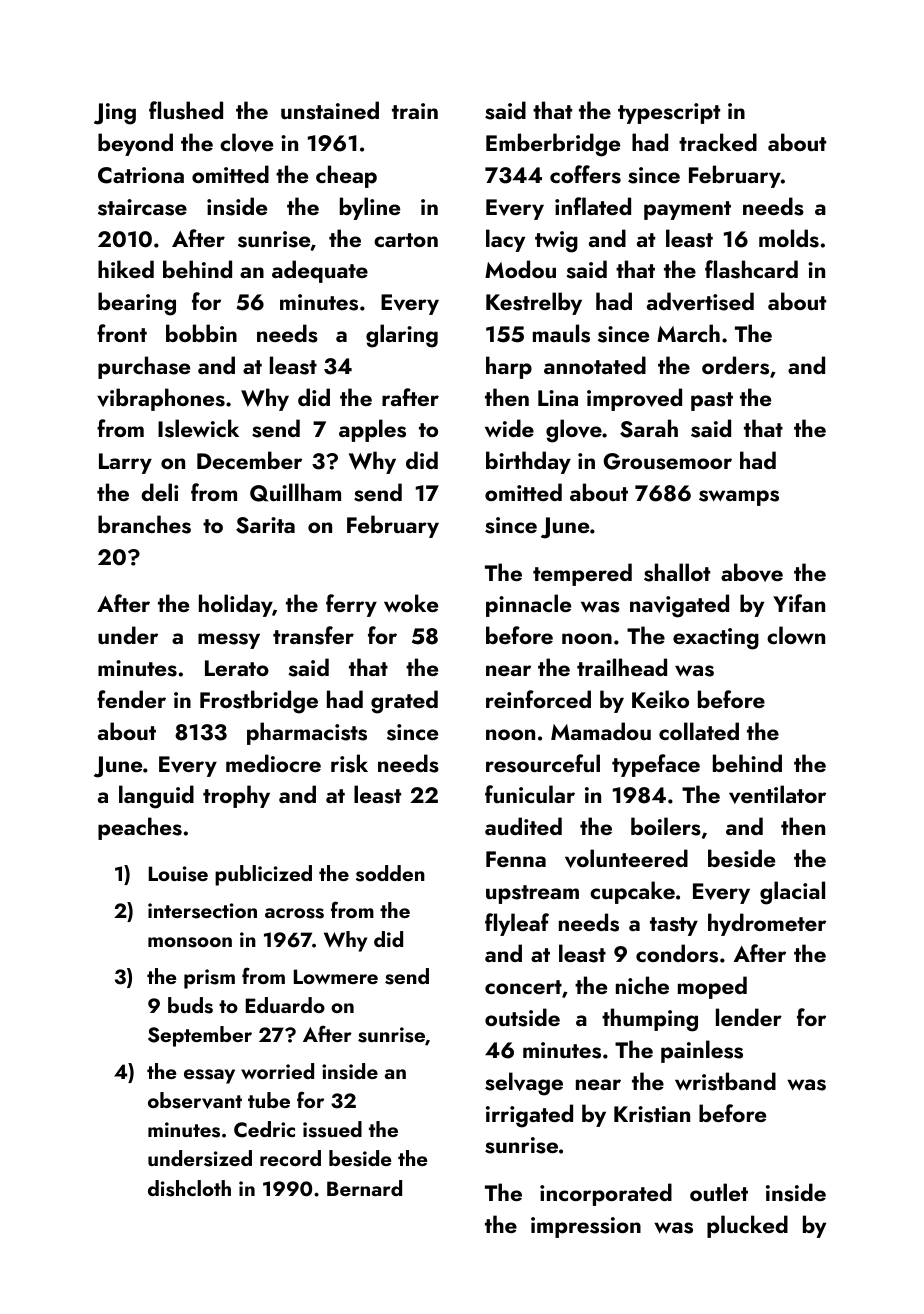 The width and height of the screenshot is (924, 1314). Describe the element at coordinates (200, 1036) in the screenshot. I see `September` at that location.
